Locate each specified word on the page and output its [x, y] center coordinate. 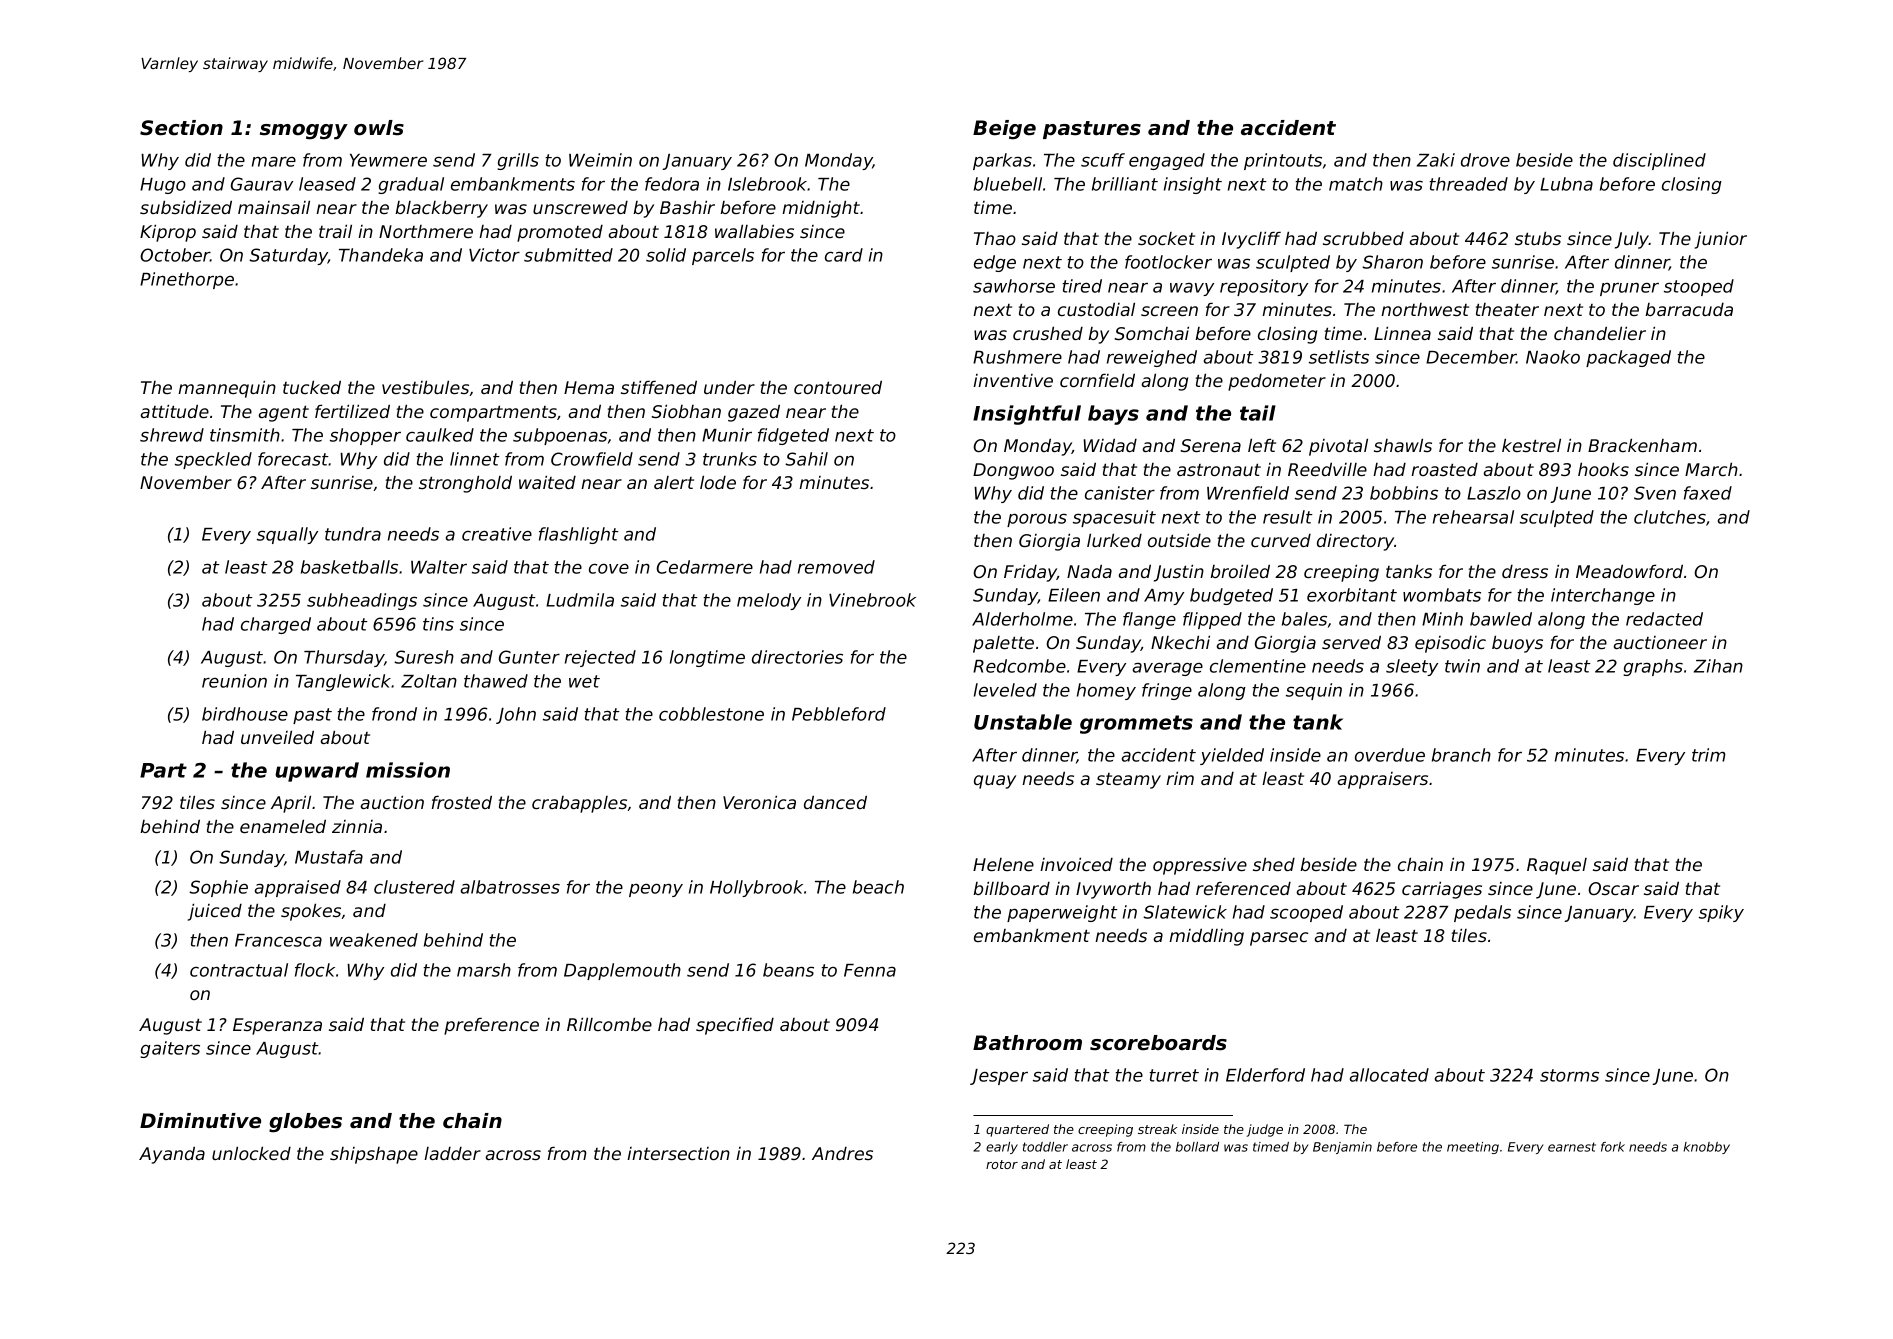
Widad [1110, 445]
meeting [1473, 1148]
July [1632, 240]
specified [735, 1026]
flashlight [579, 535]
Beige [1004, 130]
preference [491, 1026]
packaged [1628, 358]
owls [379, 128]
